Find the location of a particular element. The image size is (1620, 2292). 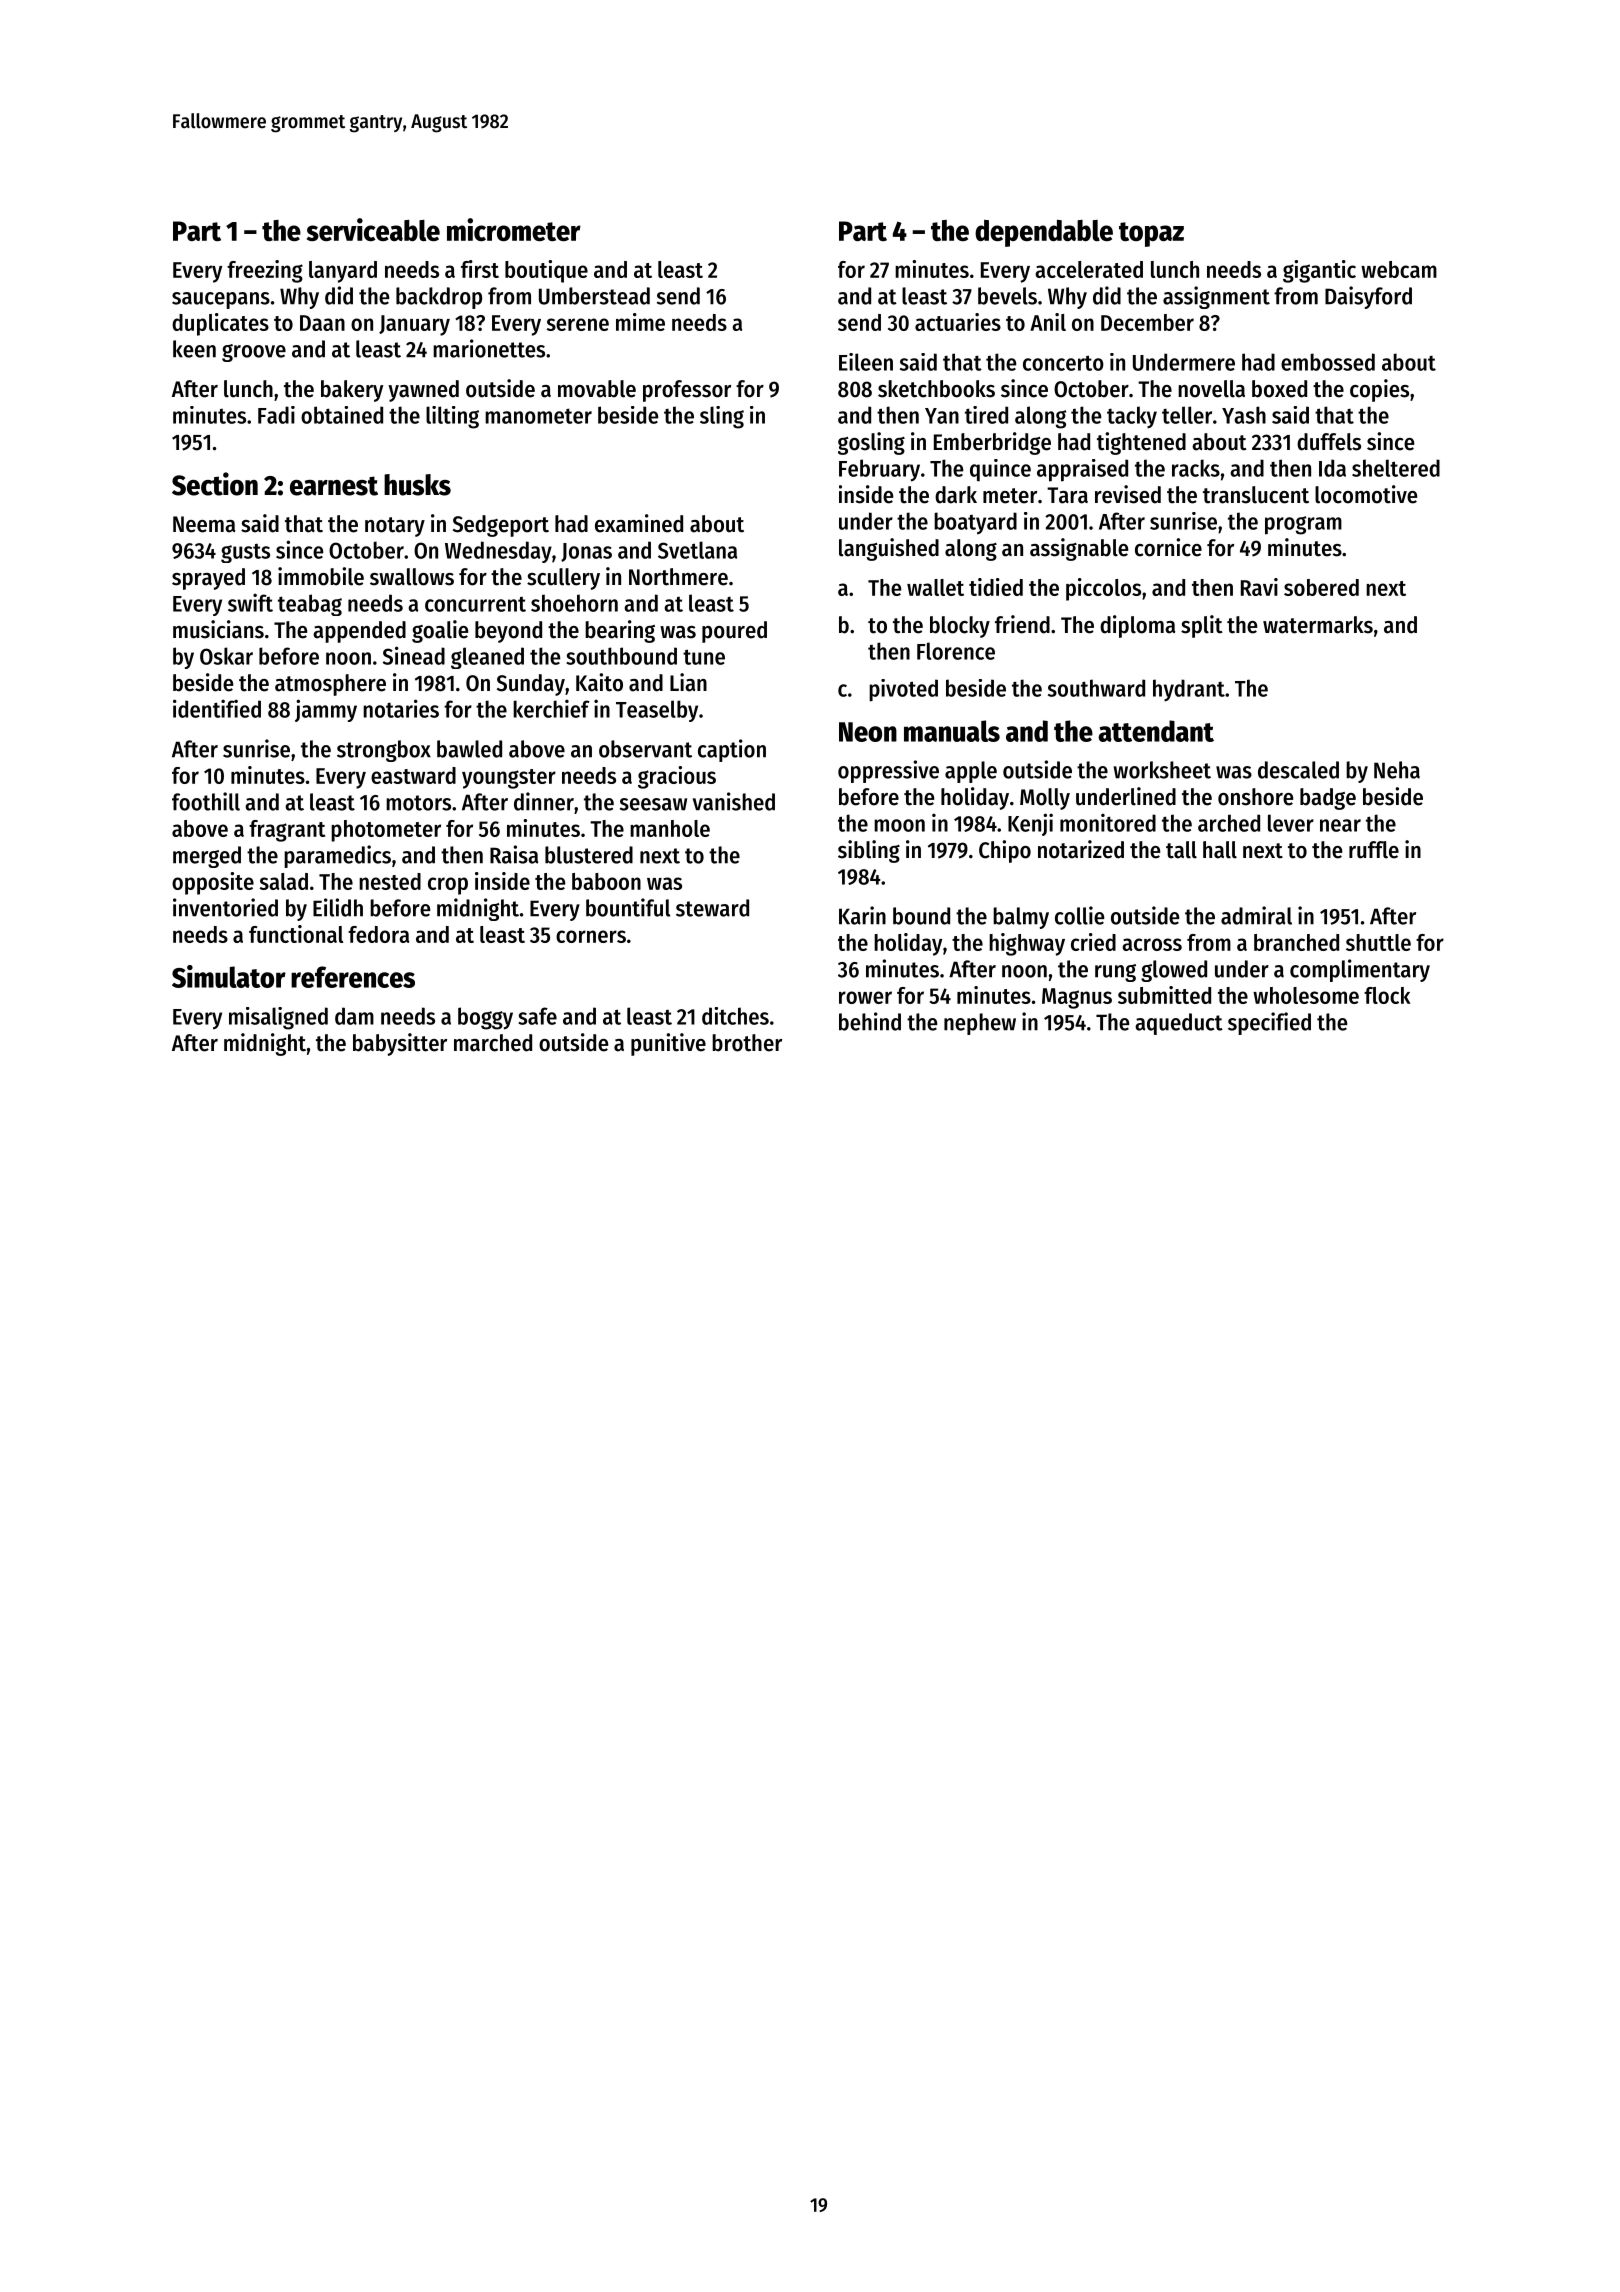

friend is located at coordinates (1022, 624).
